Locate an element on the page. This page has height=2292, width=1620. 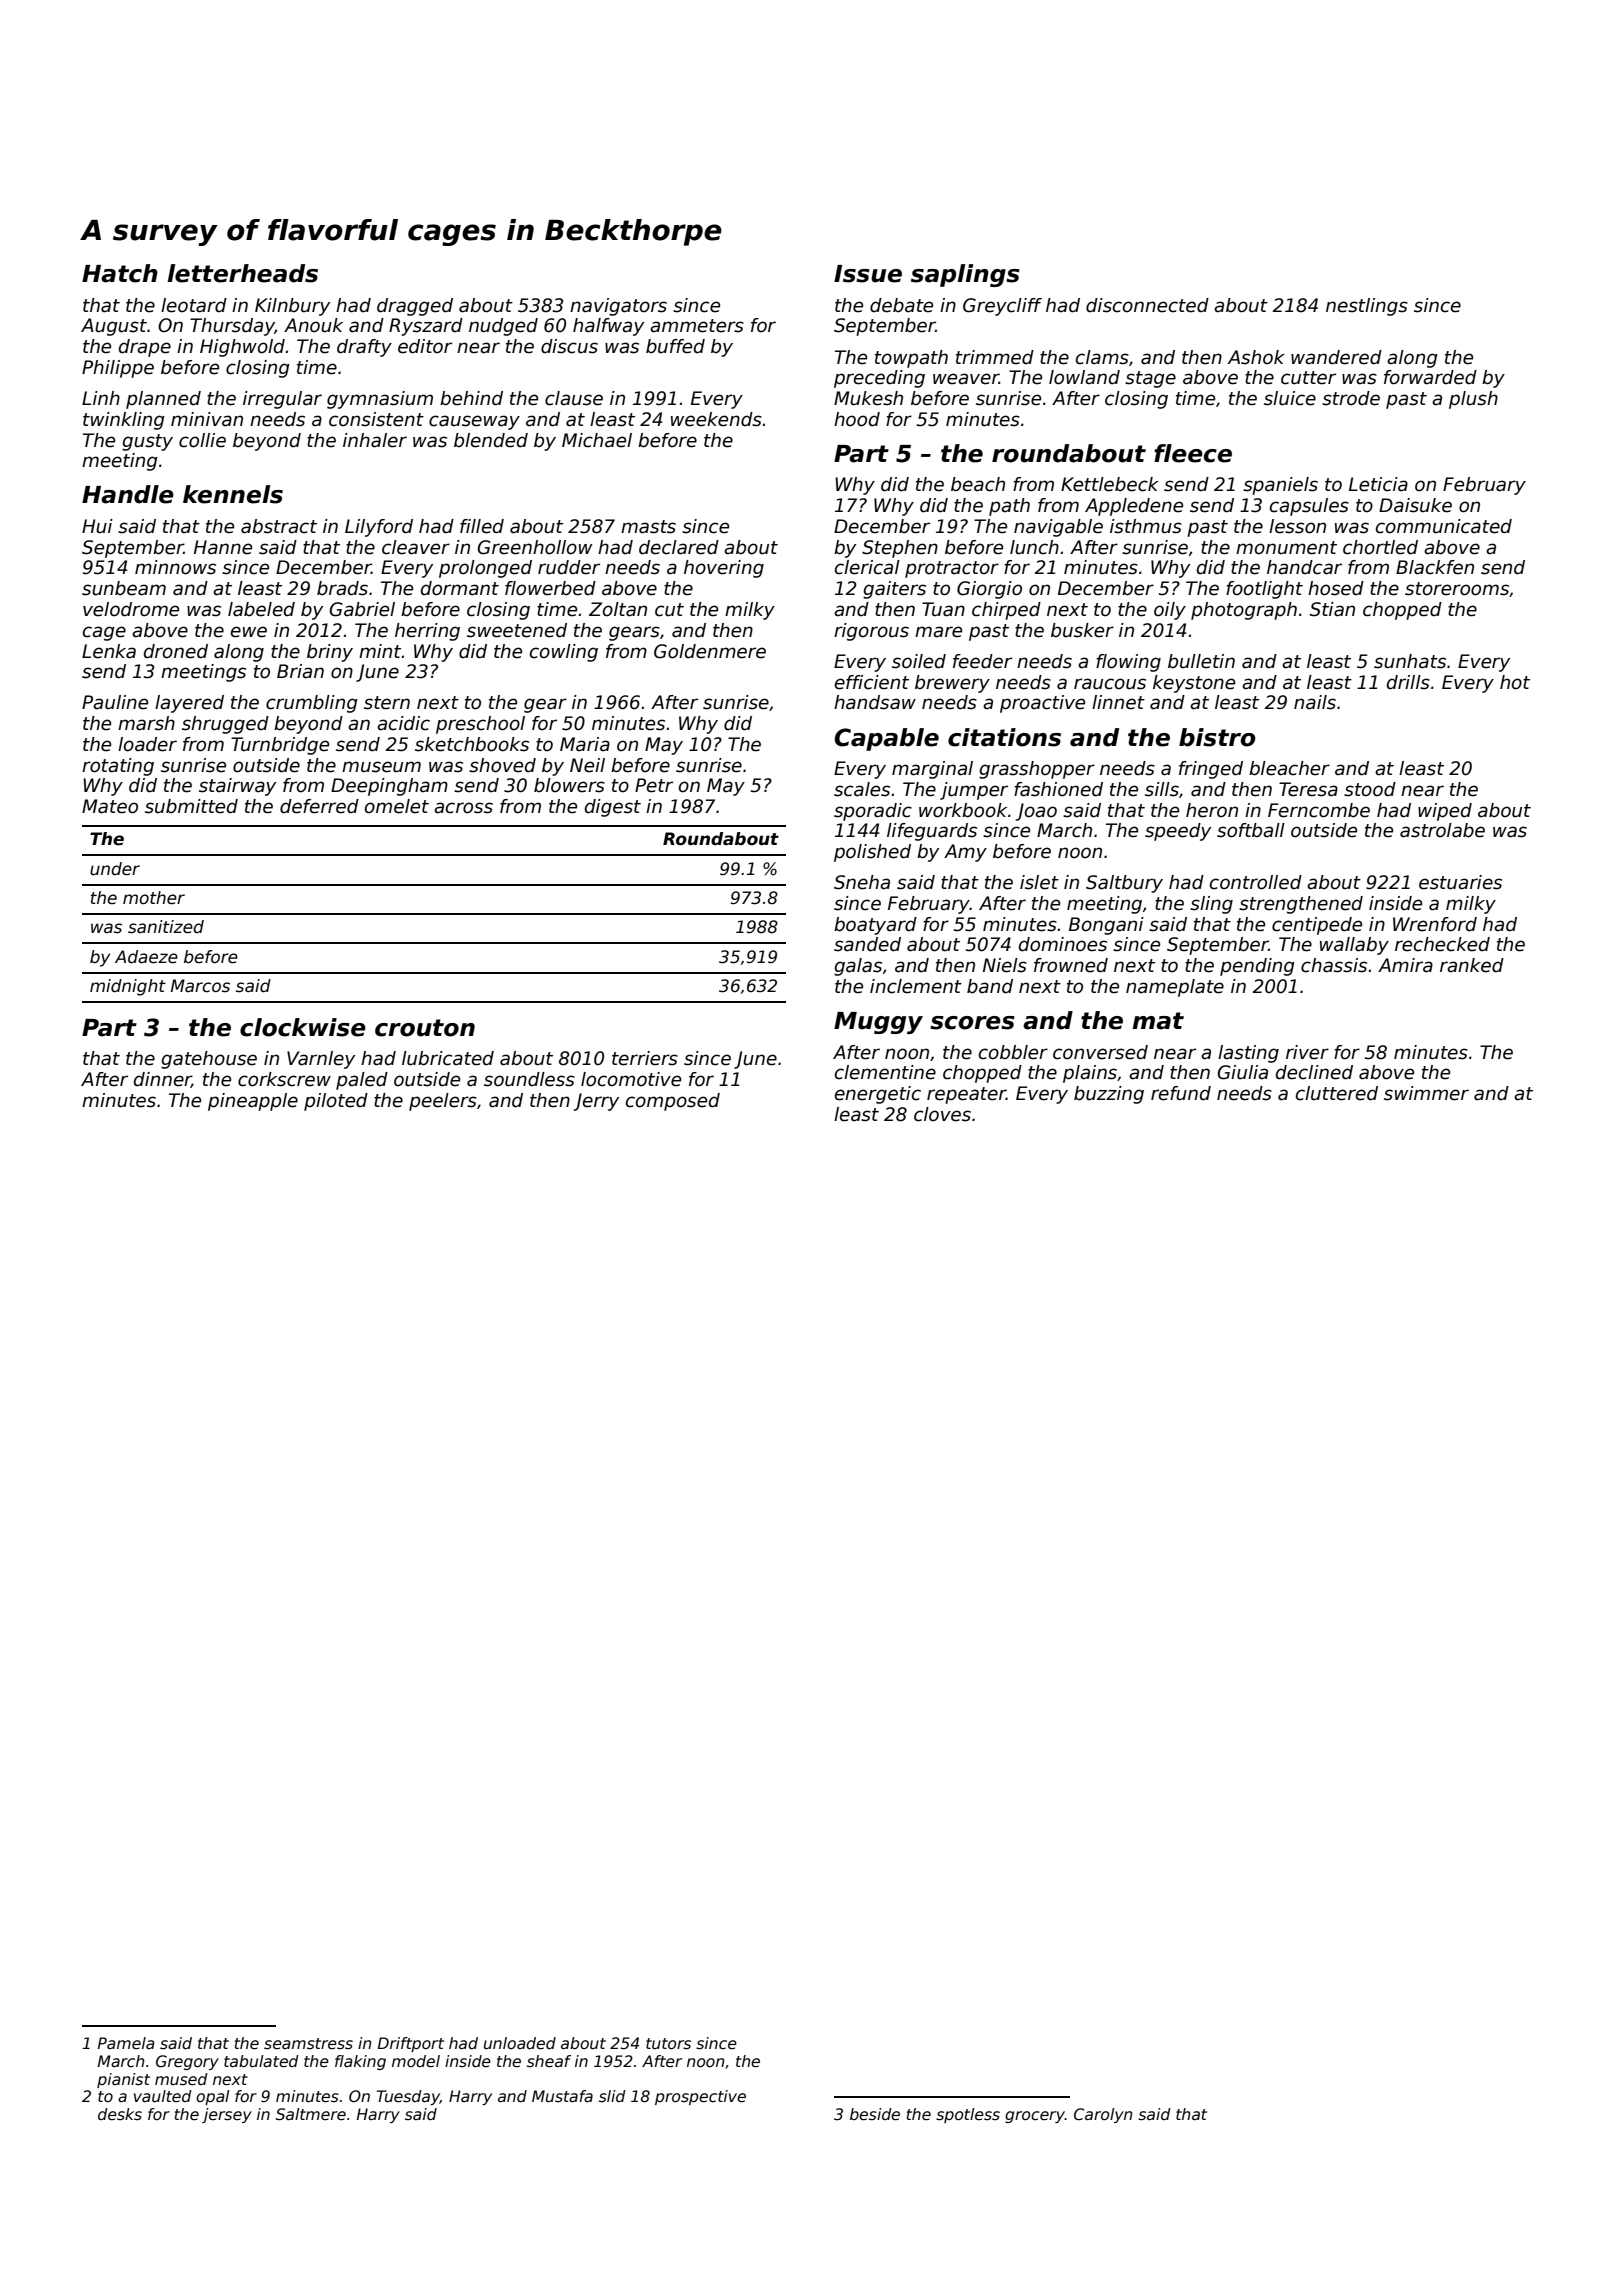
peelers is located at coordinates (443, 1102).
